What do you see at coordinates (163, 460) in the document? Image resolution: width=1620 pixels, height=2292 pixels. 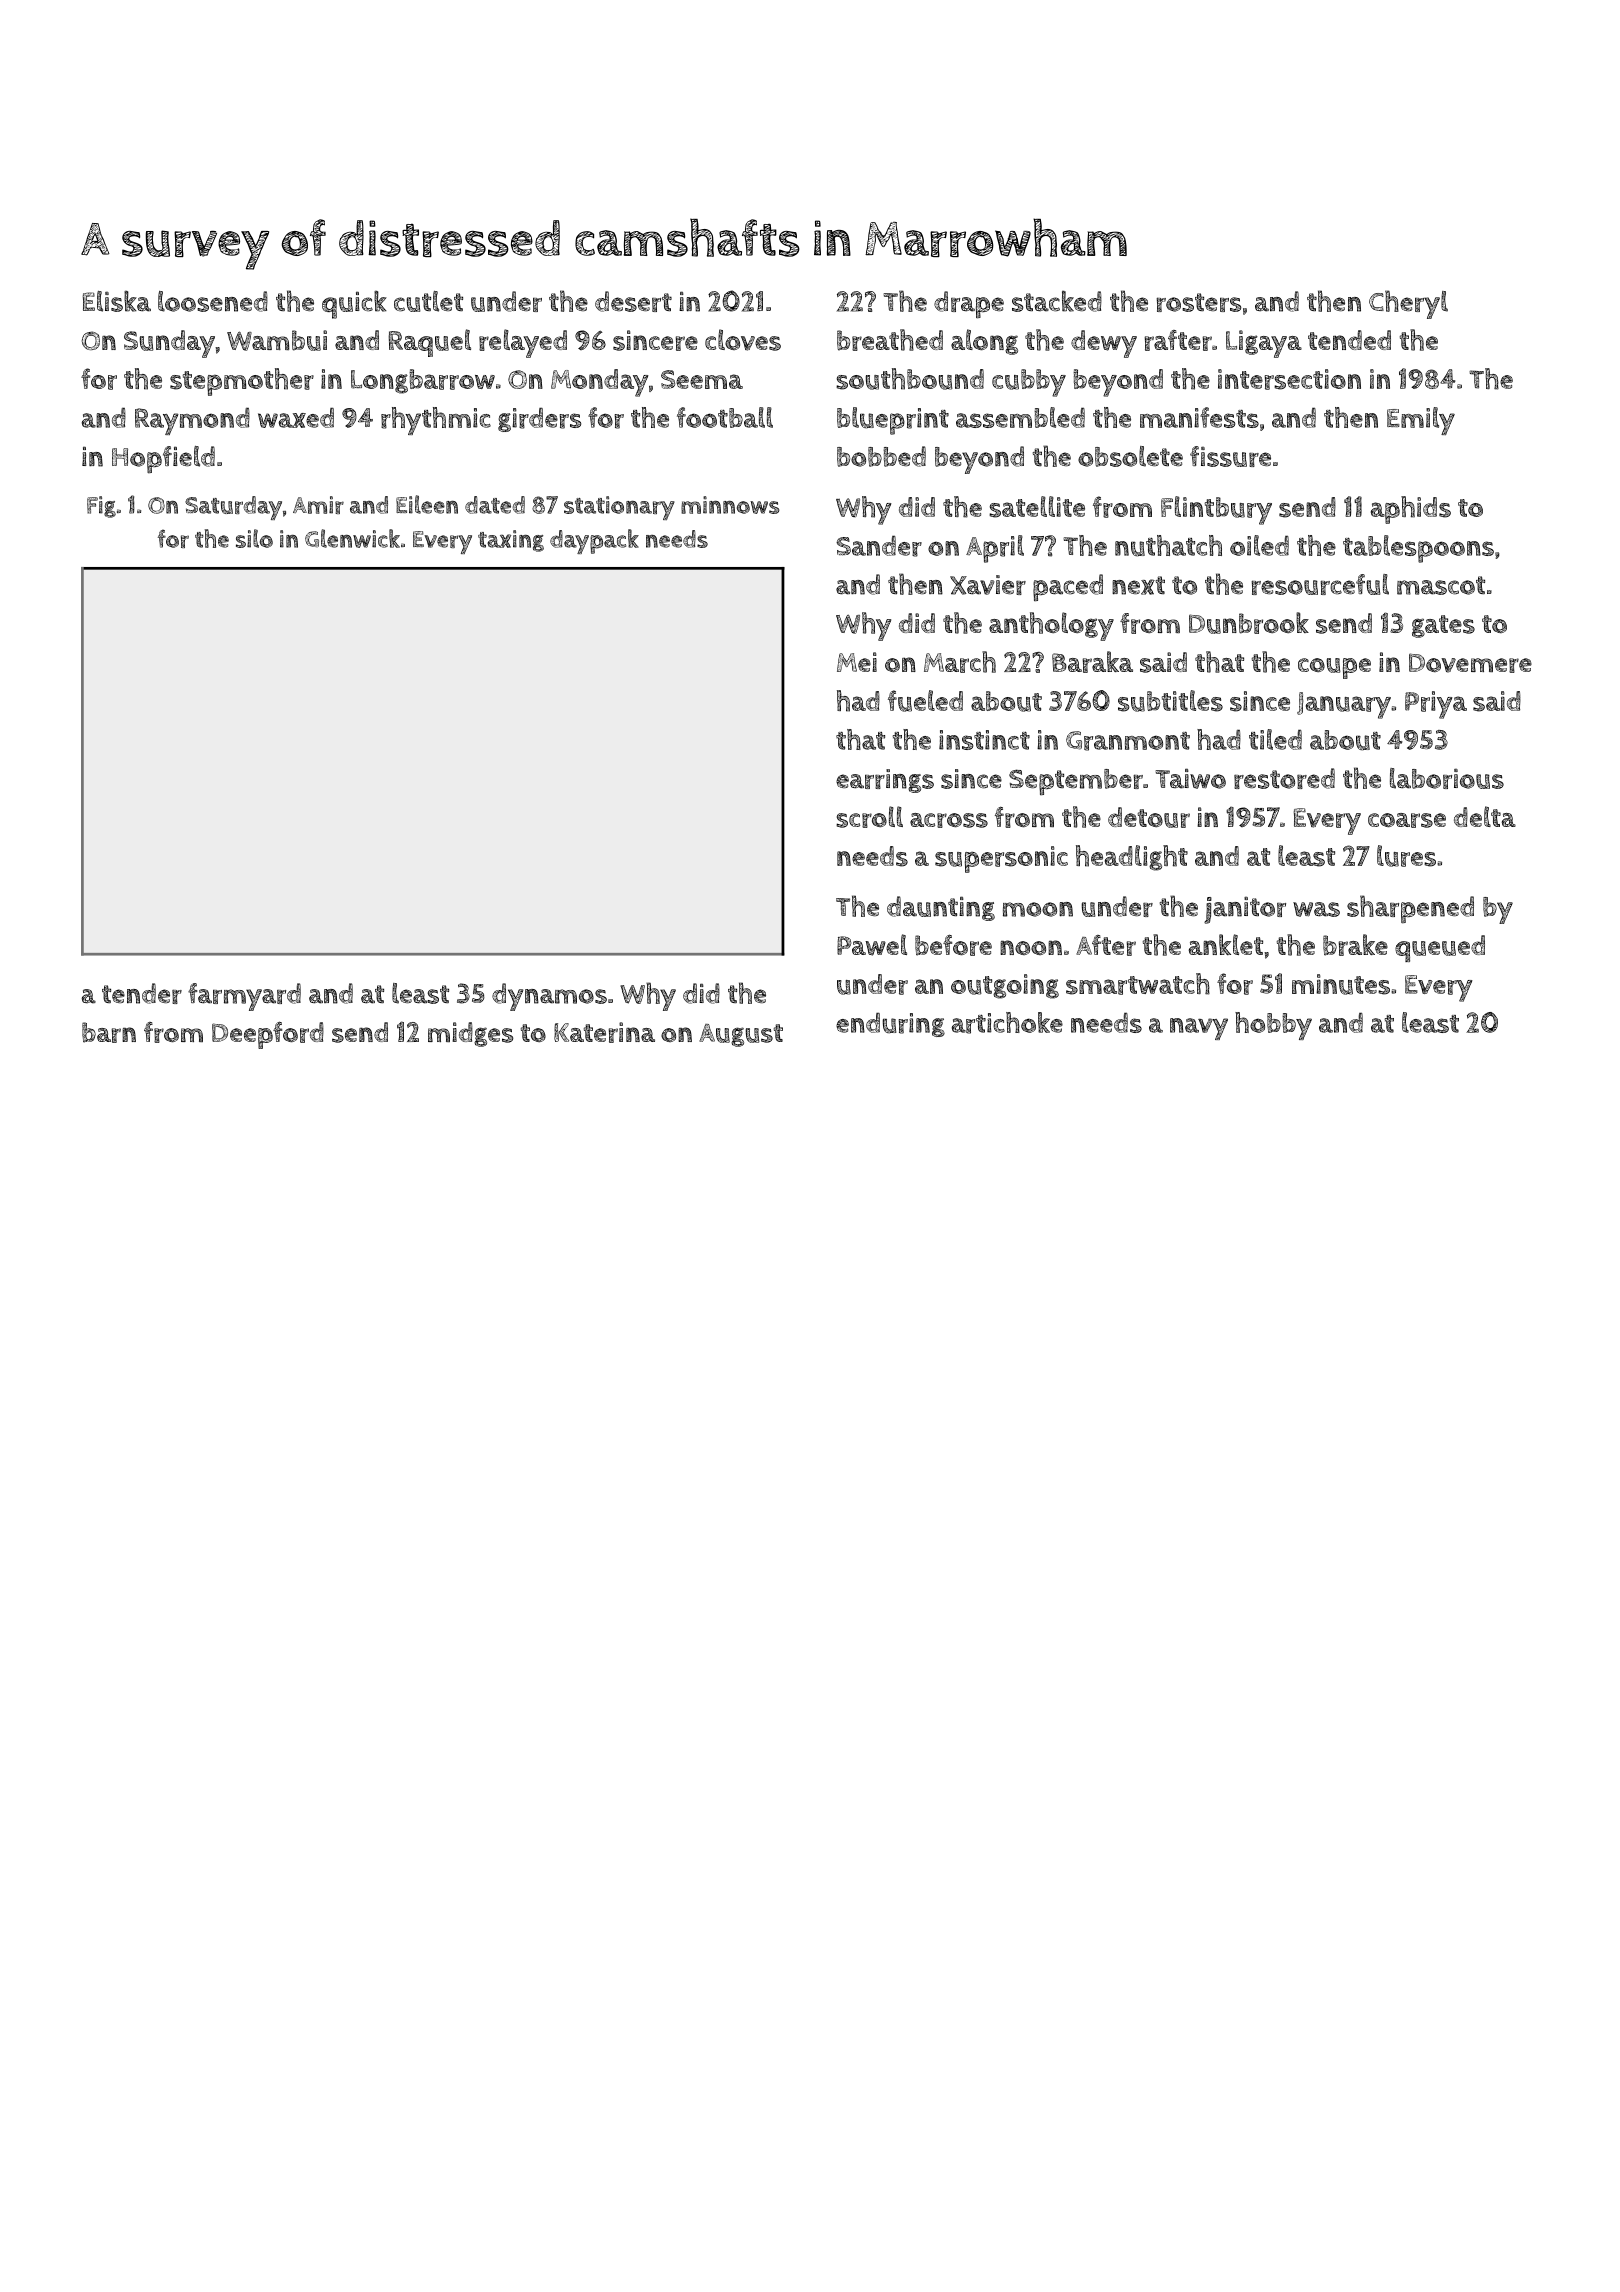 I see `Hopfield` at bounding box center [163, 460].
